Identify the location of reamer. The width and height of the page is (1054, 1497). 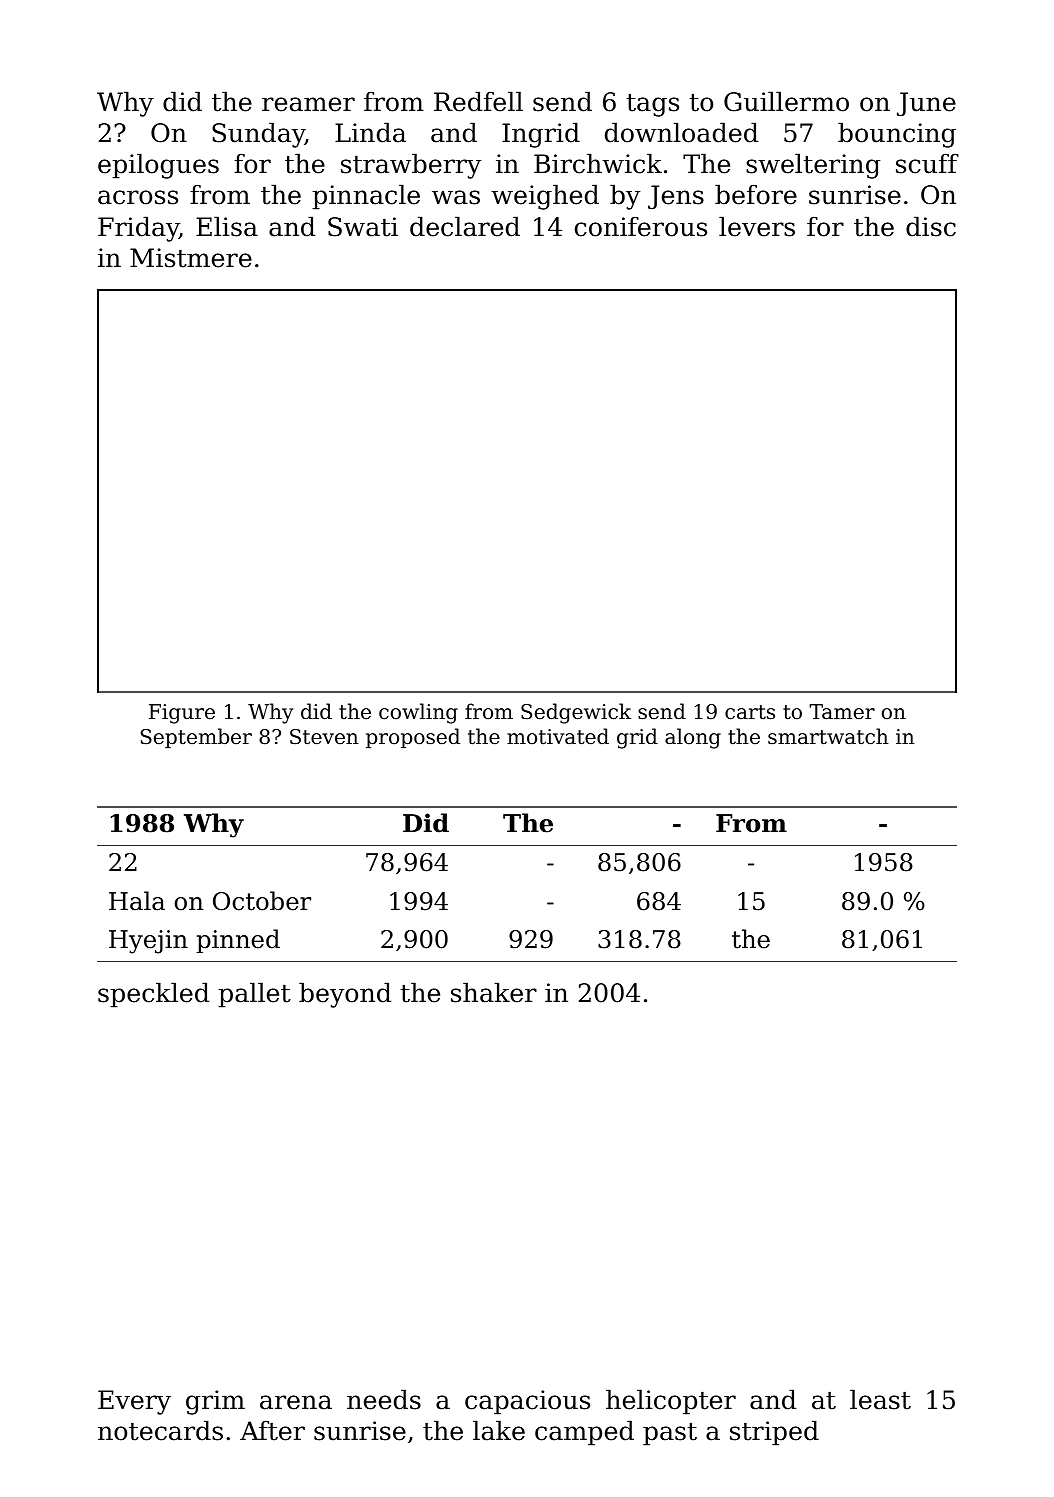
(308, 104).
